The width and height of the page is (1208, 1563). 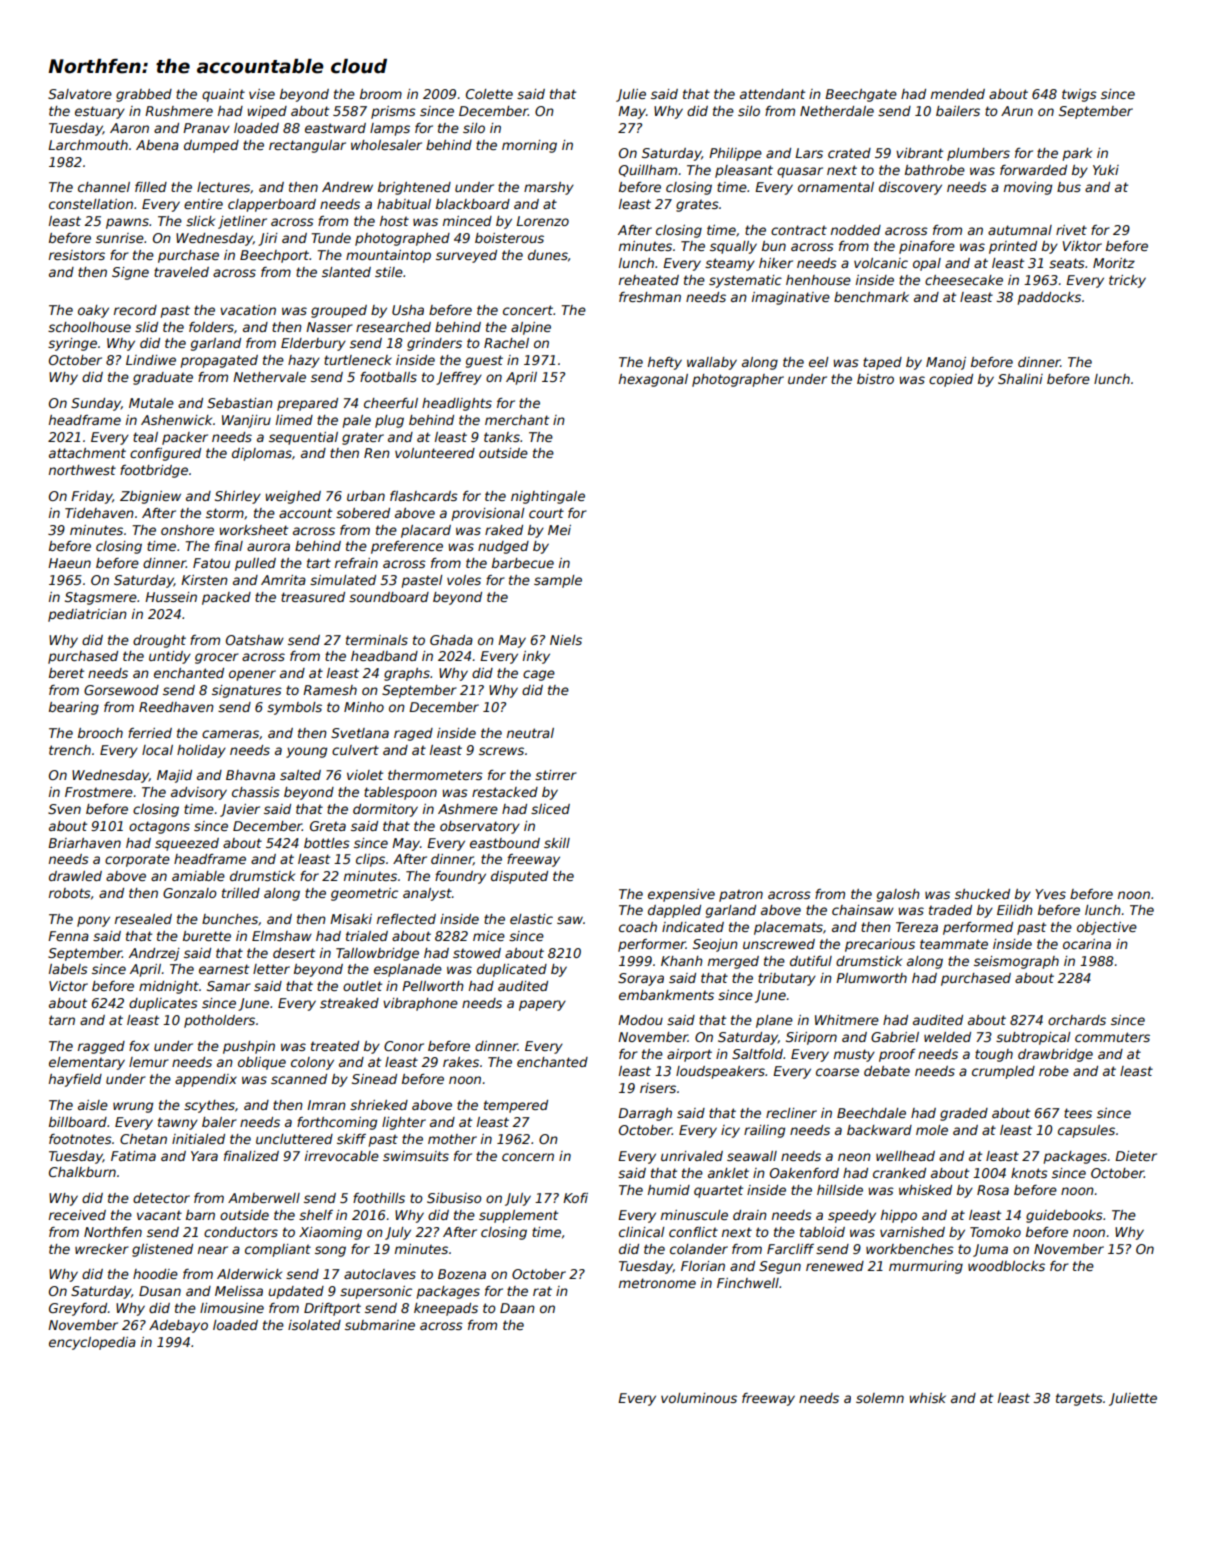 I want to click on Andrzej, so click(x=154, y=954).
